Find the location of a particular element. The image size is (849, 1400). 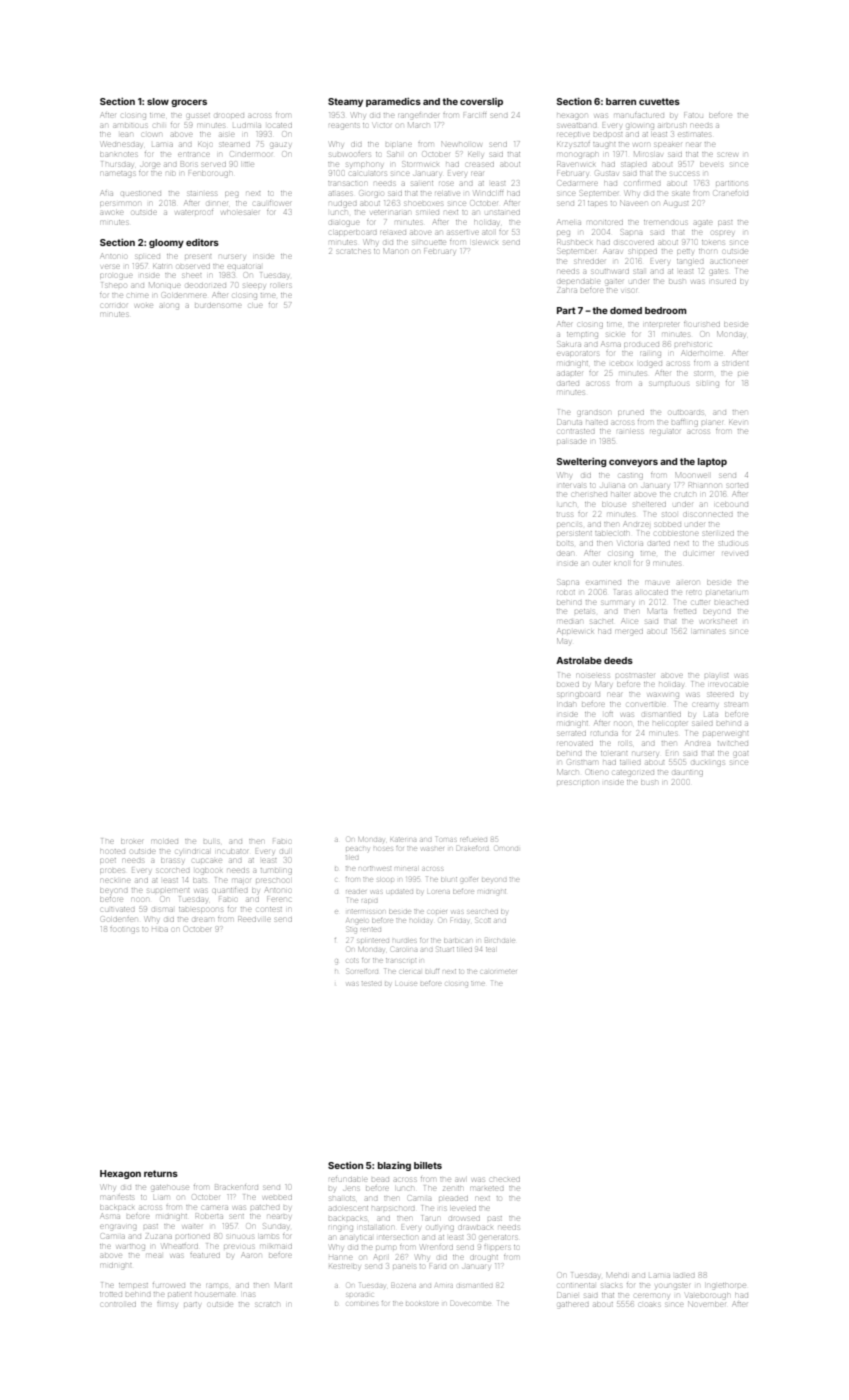

billets is located at coordinates (428, 1165).
